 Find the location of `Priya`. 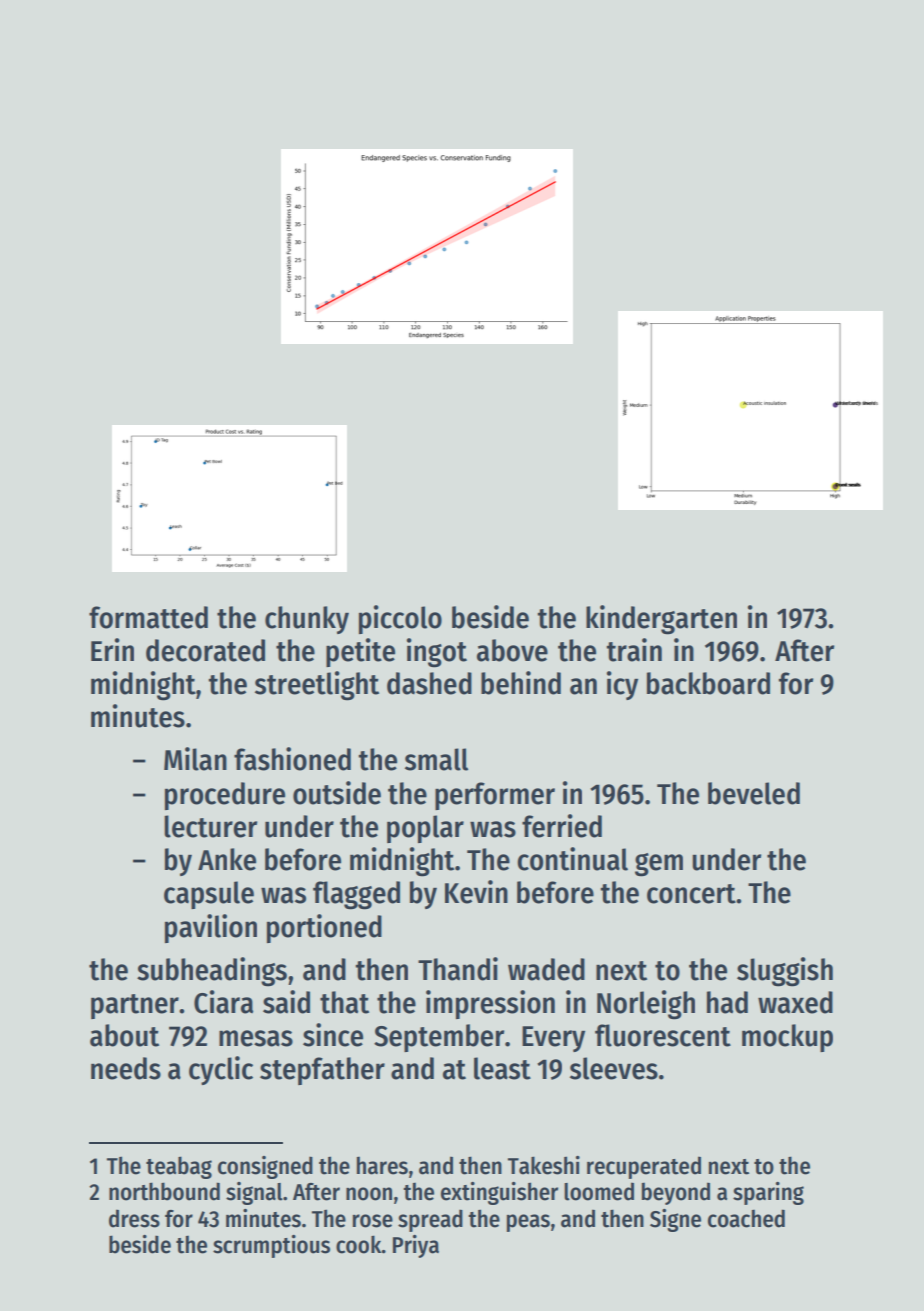

Priya is located at coordinates (416, 1246).
